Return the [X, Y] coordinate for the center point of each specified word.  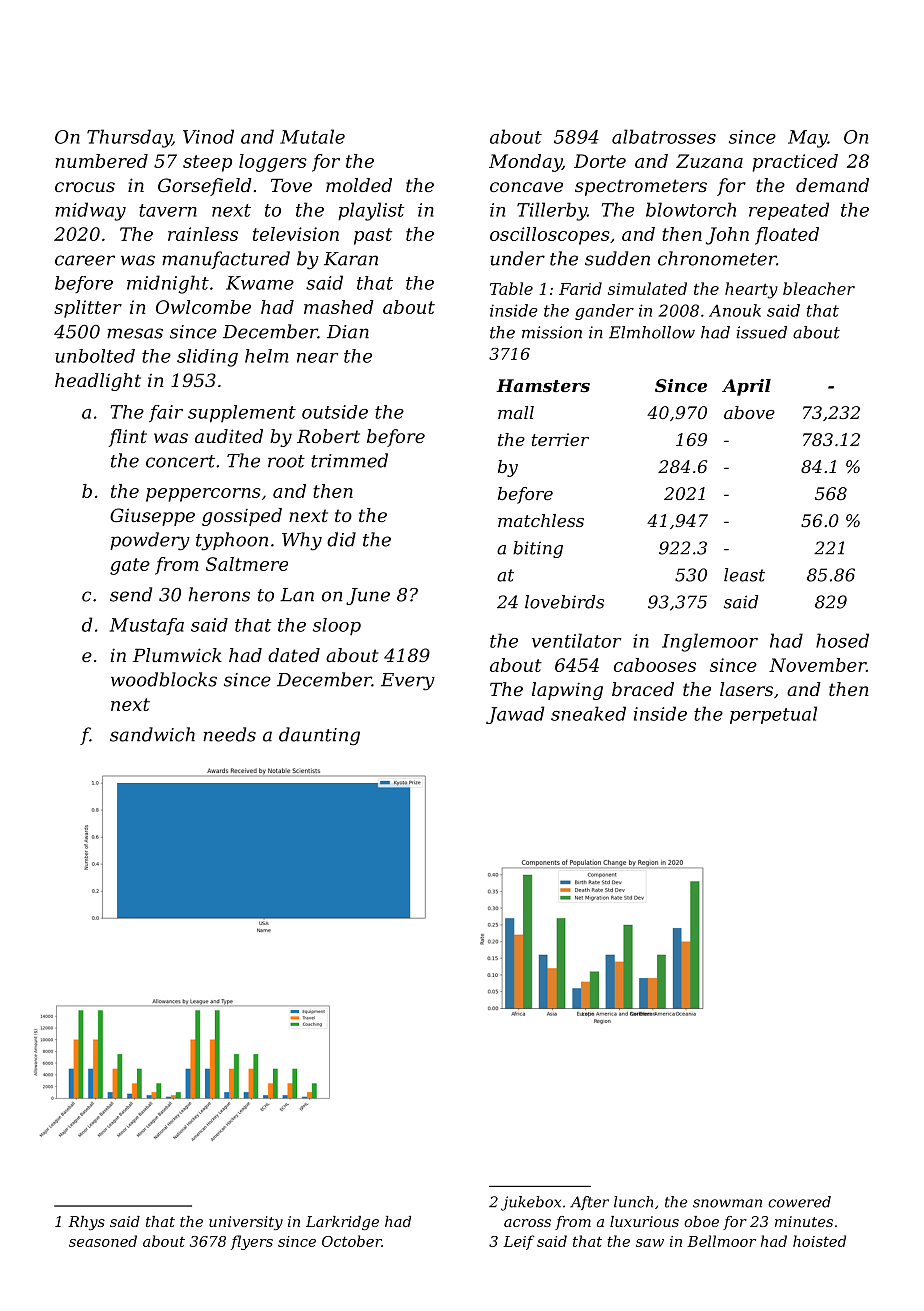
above [749, 412]
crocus [85, 187]
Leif [519, 1242]
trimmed [349, 460]
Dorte [600, 161]
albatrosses [664, 136]
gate [130, 566]
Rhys [86, 1223]
